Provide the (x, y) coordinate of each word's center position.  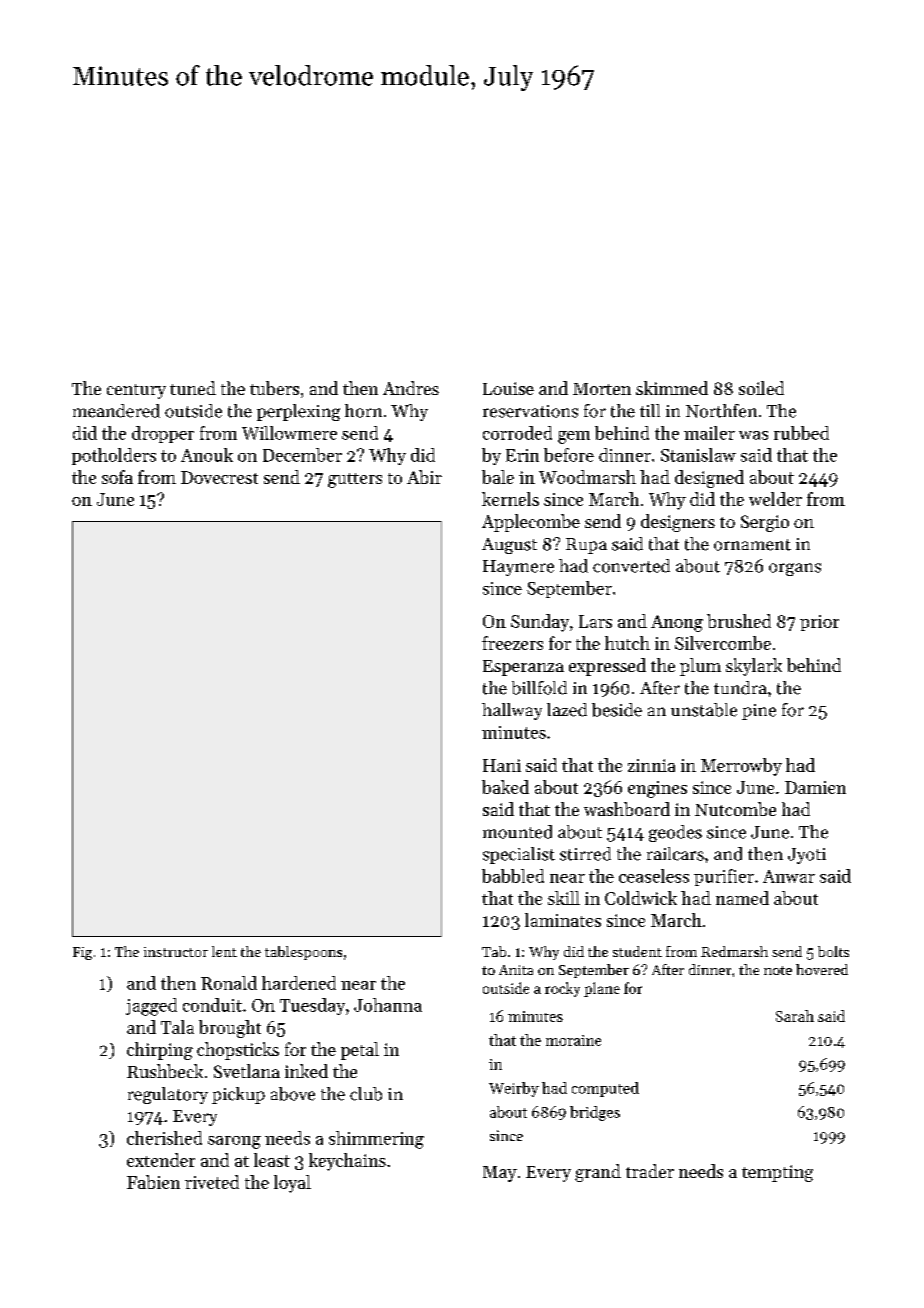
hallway (512, 711)
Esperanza (523, 668)
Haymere (518, 568)
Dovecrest (219, 477)
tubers (274, 388)
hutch (627, 643)
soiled (761, 388)
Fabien (153, 1182)
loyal (292, 1184)
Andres (411, 388)
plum (700, 667)
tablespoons (303, 953)
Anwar (789, 876)
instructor (176, 952)
